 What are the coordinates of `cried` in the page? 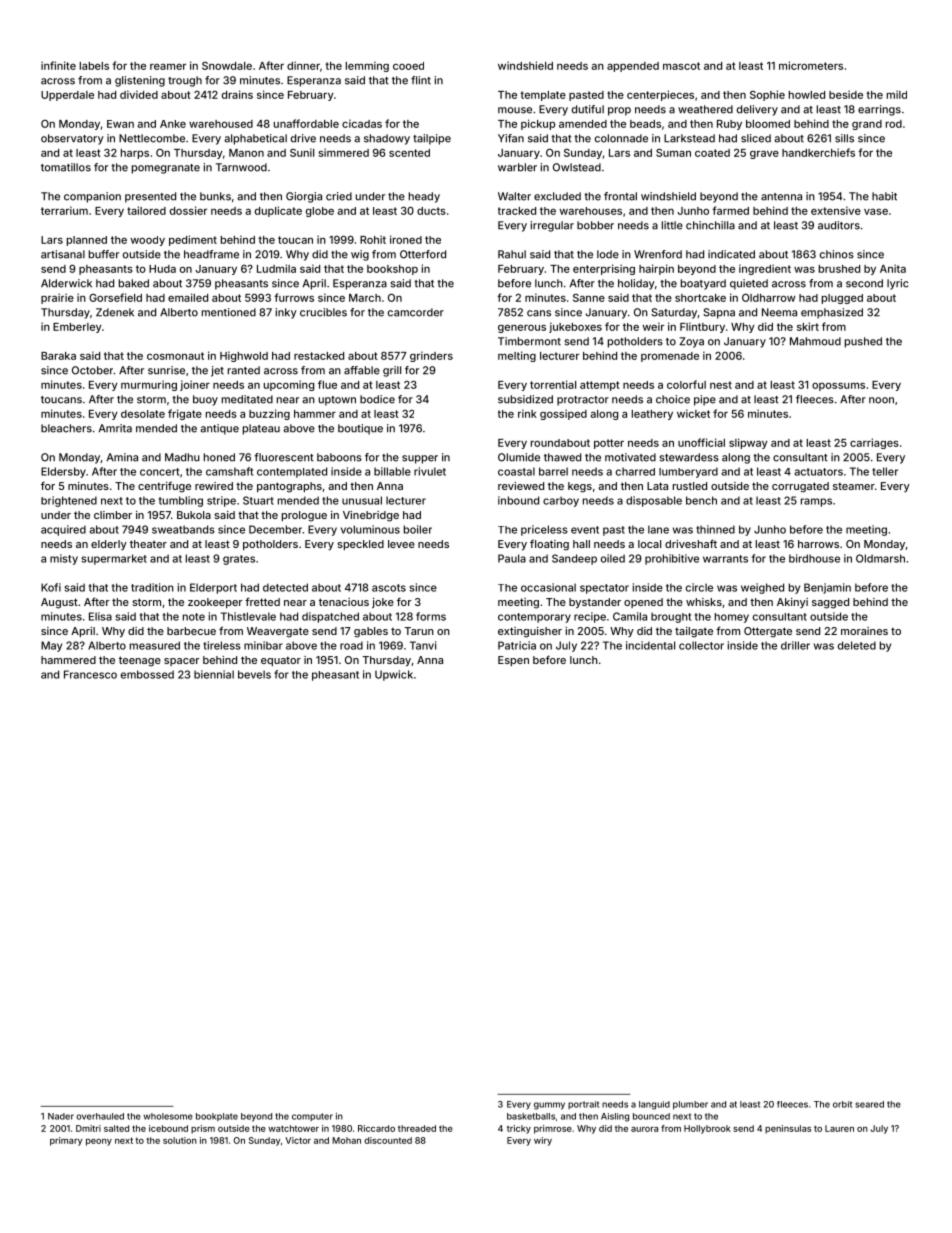 It's located at (339, 196).
